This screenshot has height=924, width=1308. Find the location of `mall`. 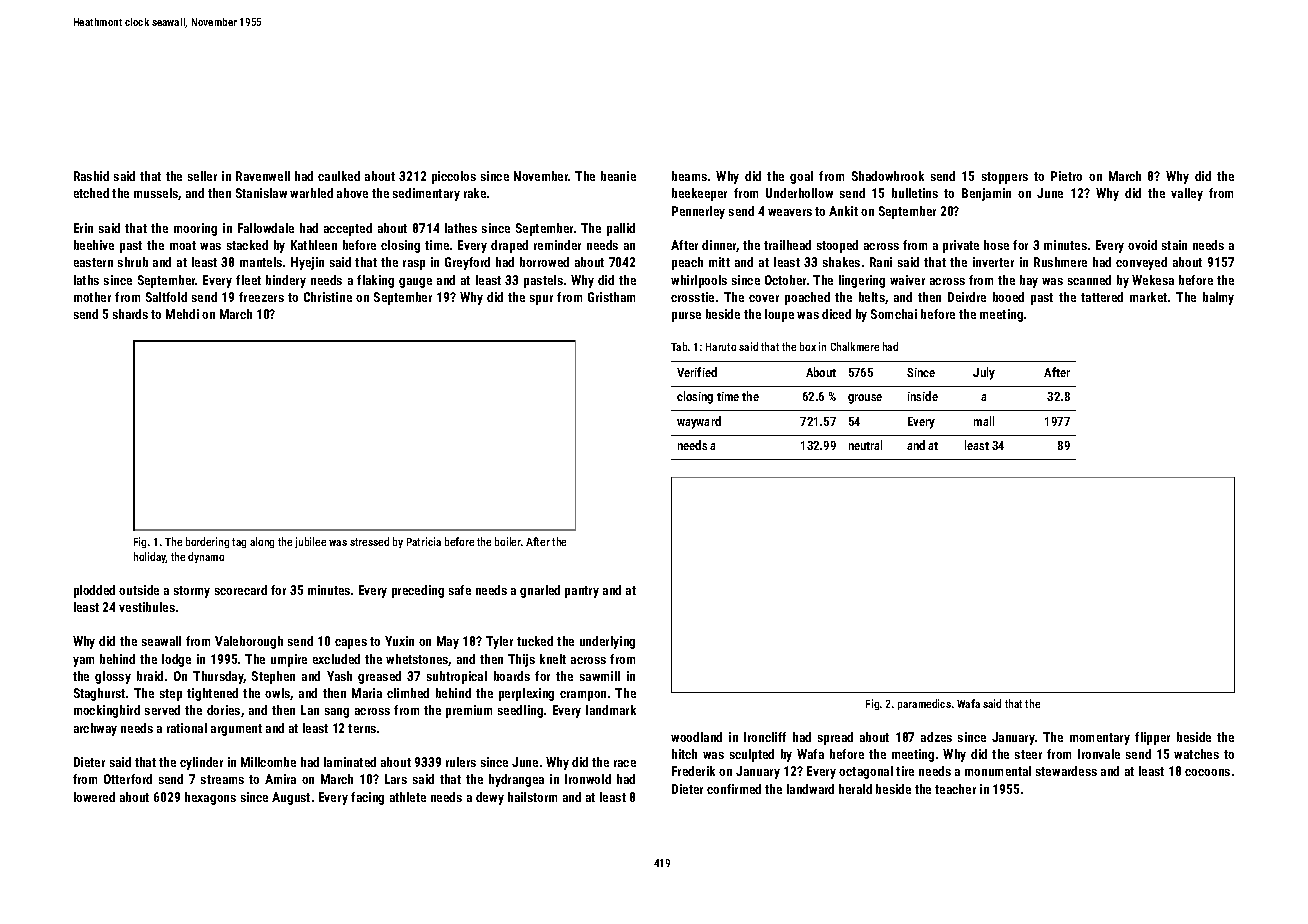

mall is located at coordinates (984, 421).
